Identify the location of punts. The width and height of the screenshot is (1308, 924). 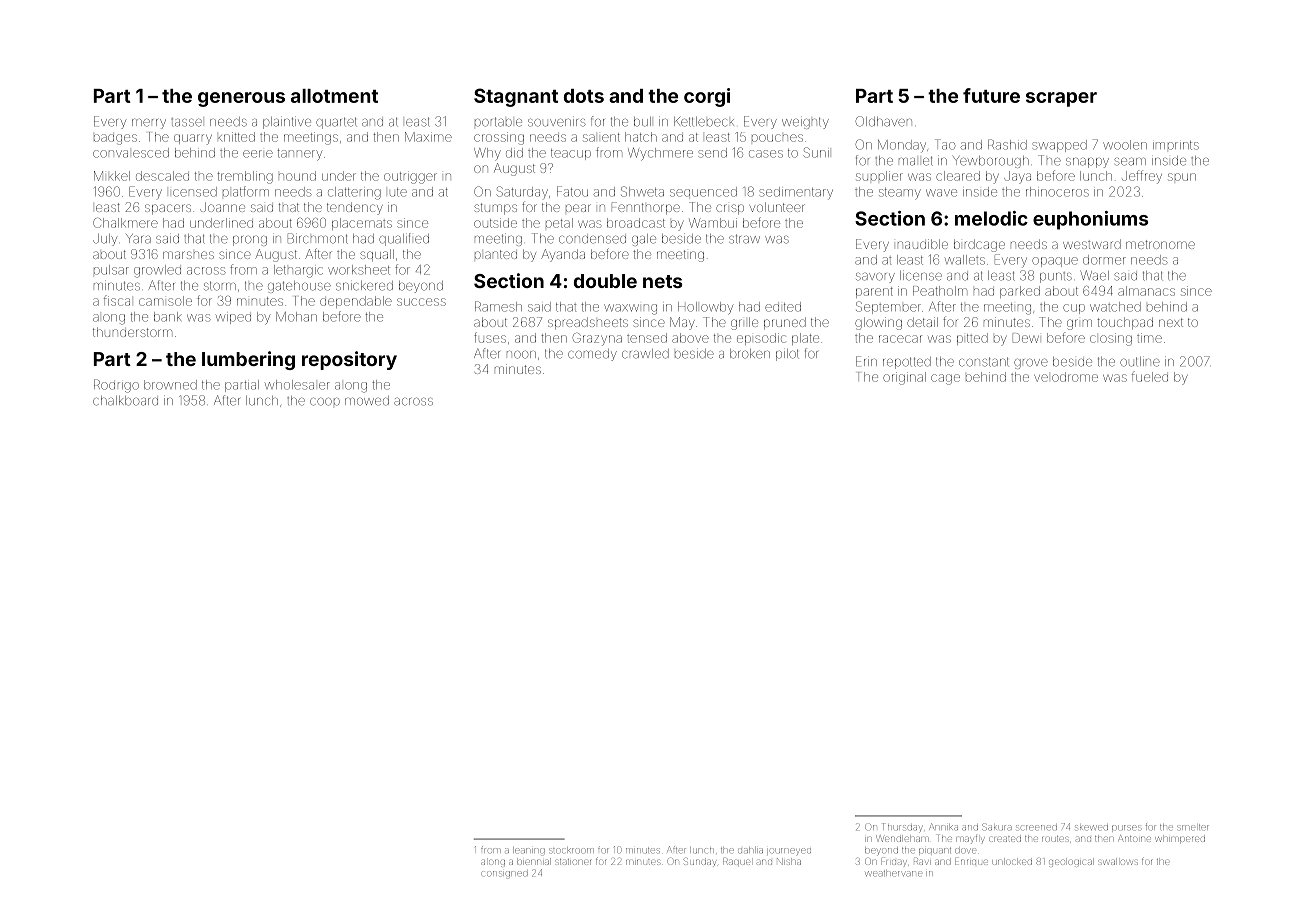
(1056, 277).
